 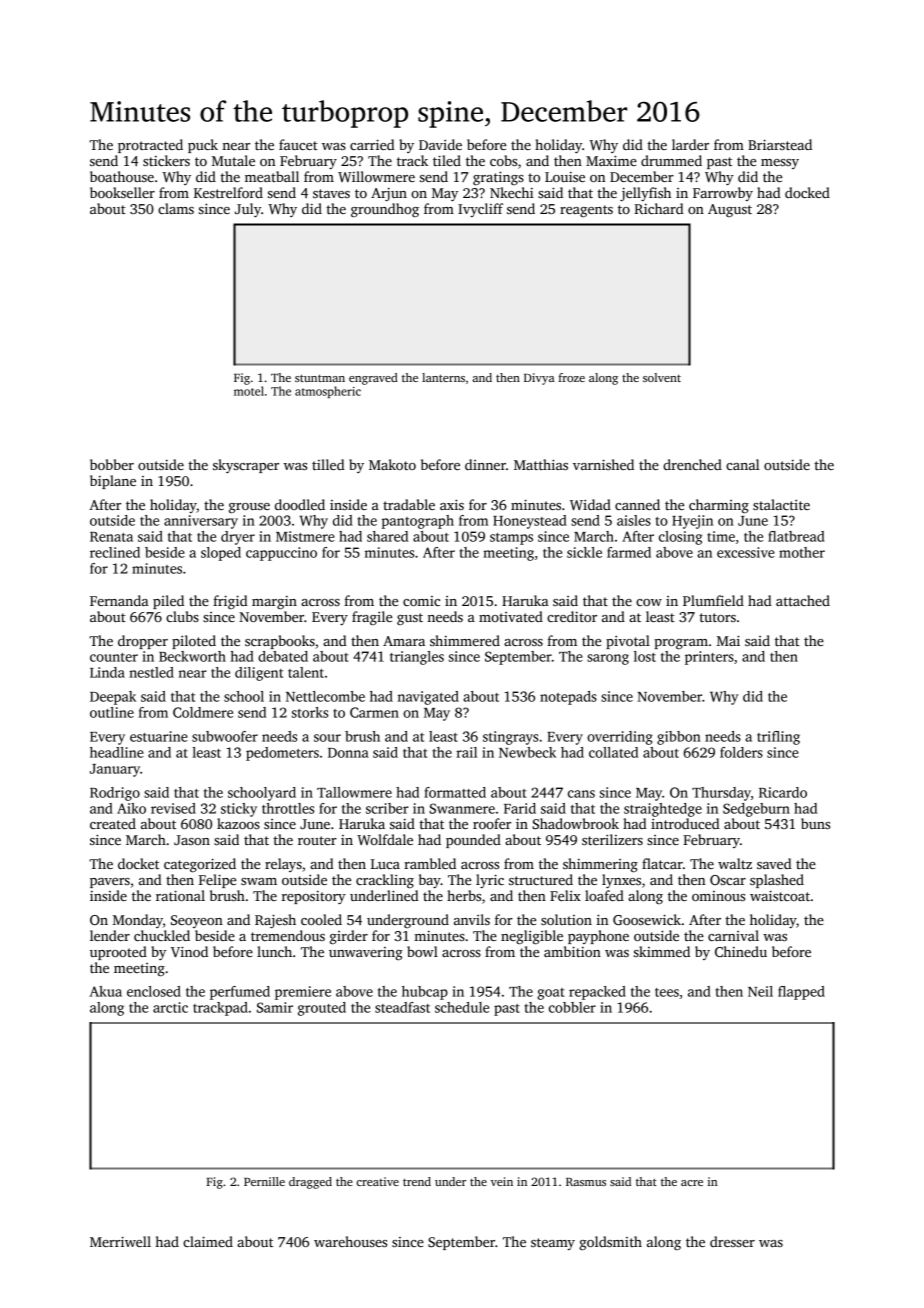 I want to click on Pernille, so click(x=264, y=1181).
